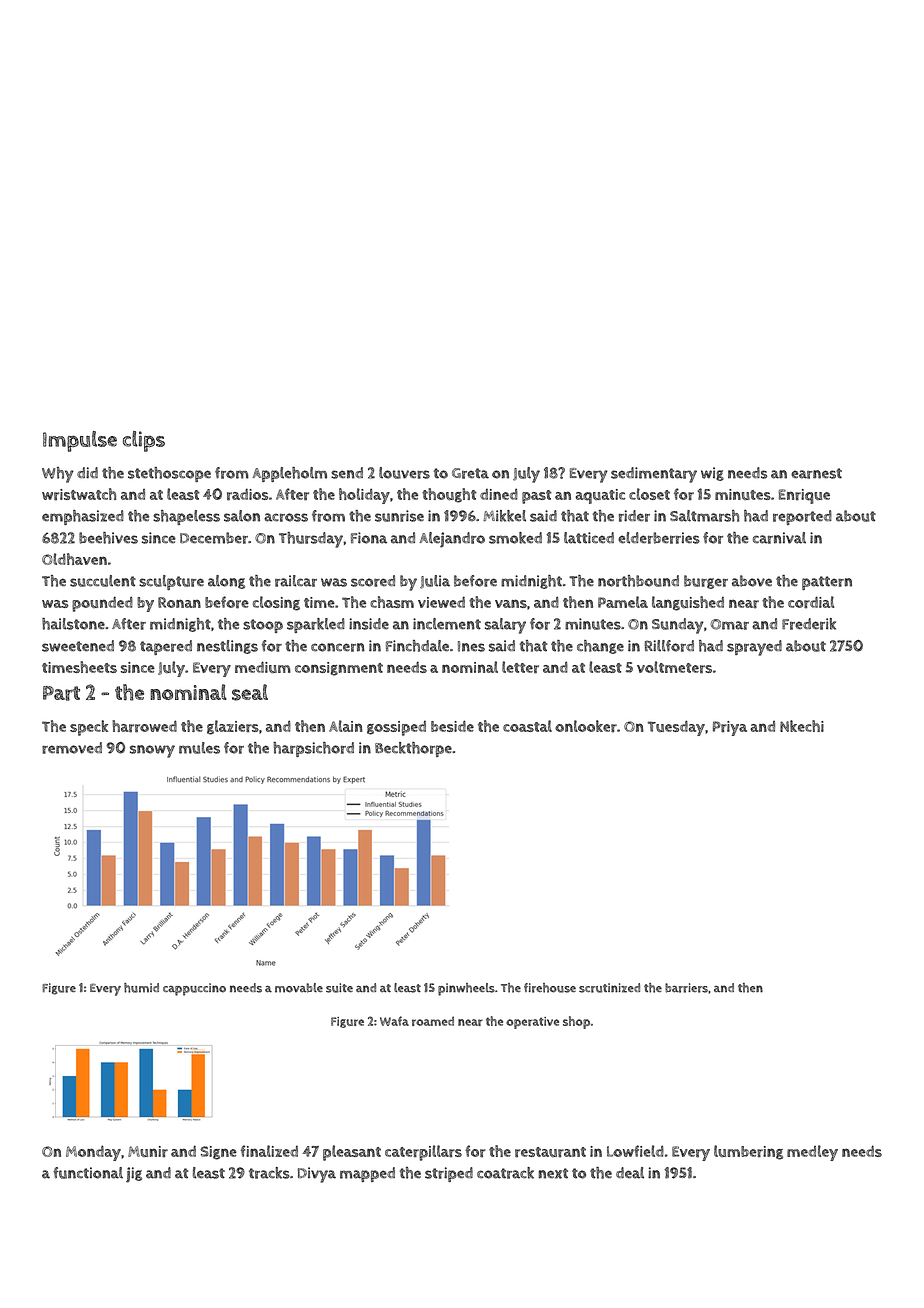 The height and width of the screenshot is (1308, 924). Describe the element at coordinates (816, 473) in the screenshot. I see `earnest` at that location.
